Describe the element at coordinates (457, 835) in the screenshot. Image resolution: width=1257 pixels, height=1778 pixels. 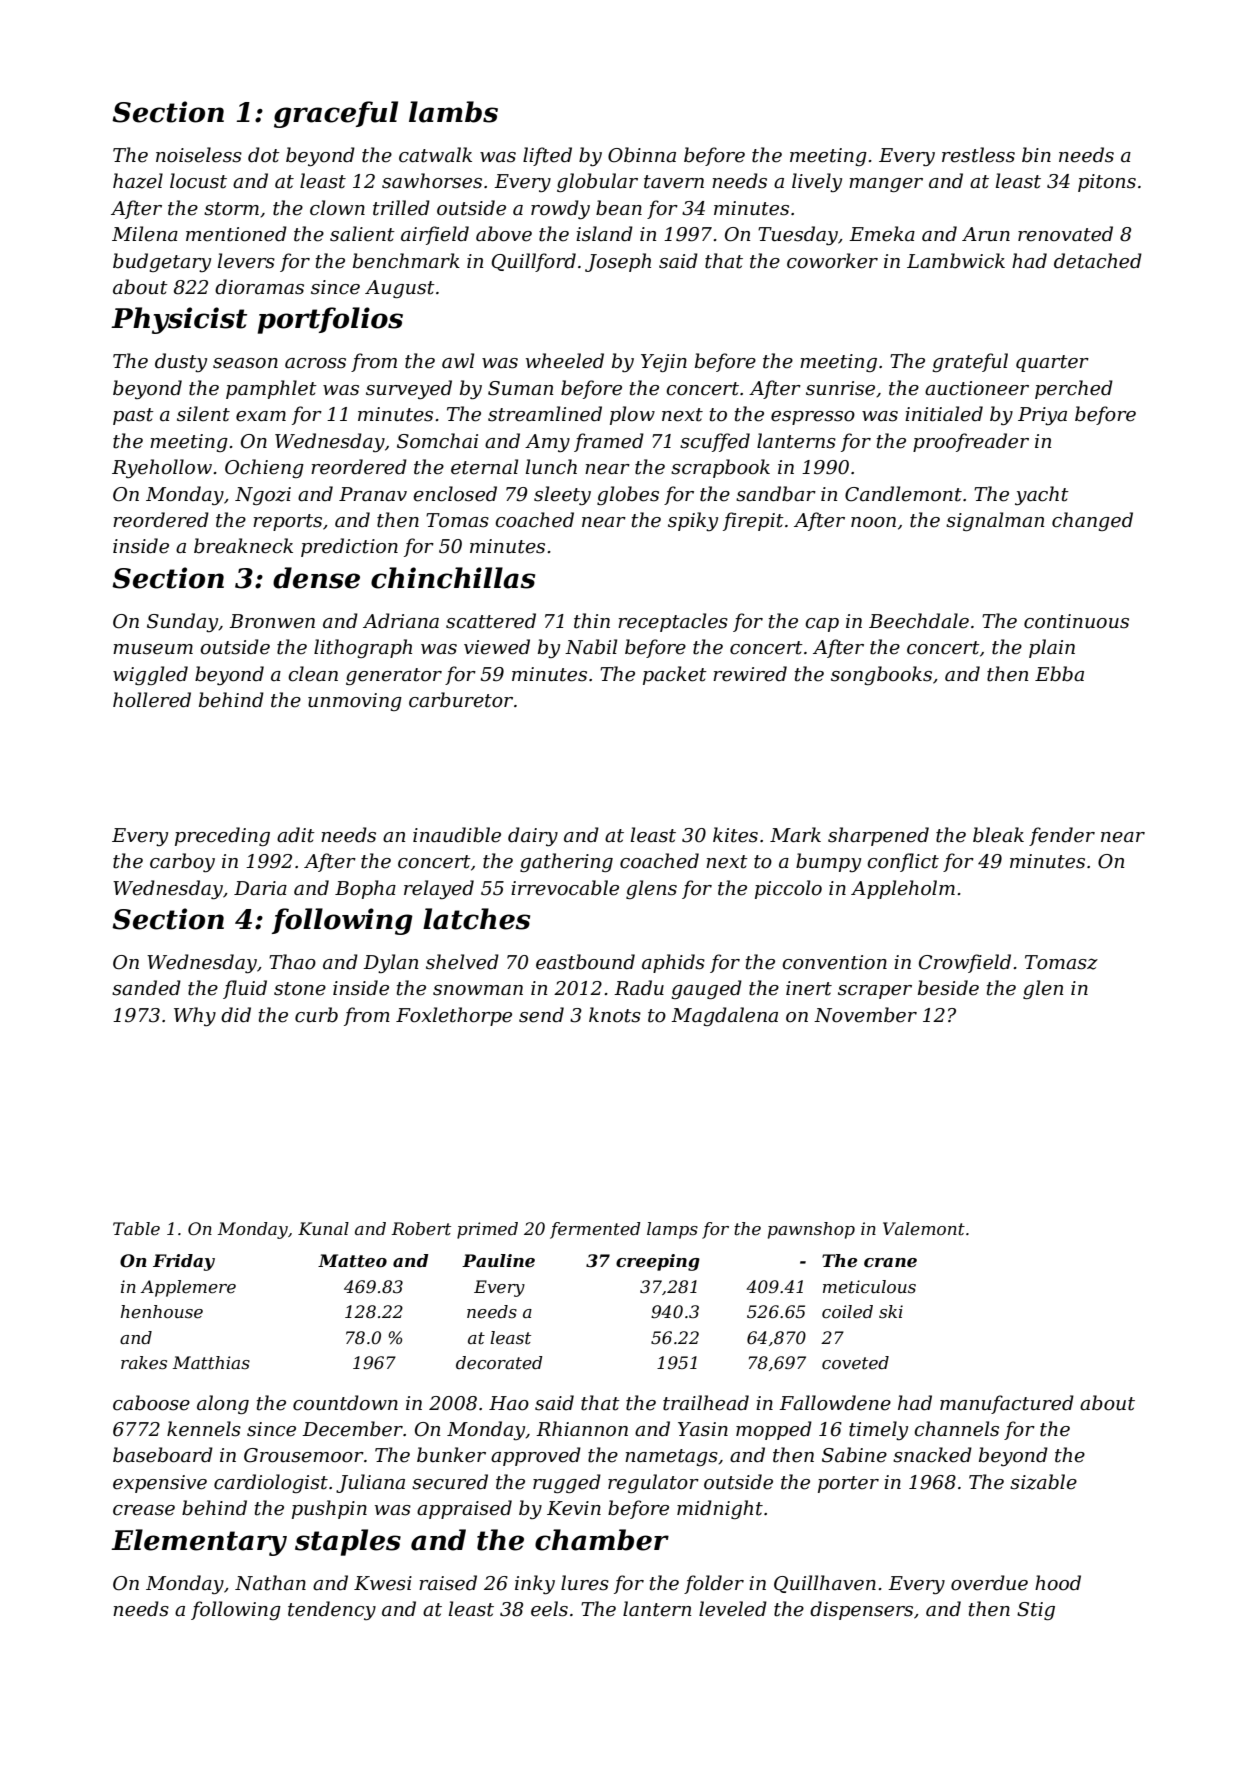
I see `inaudible` at that location.
